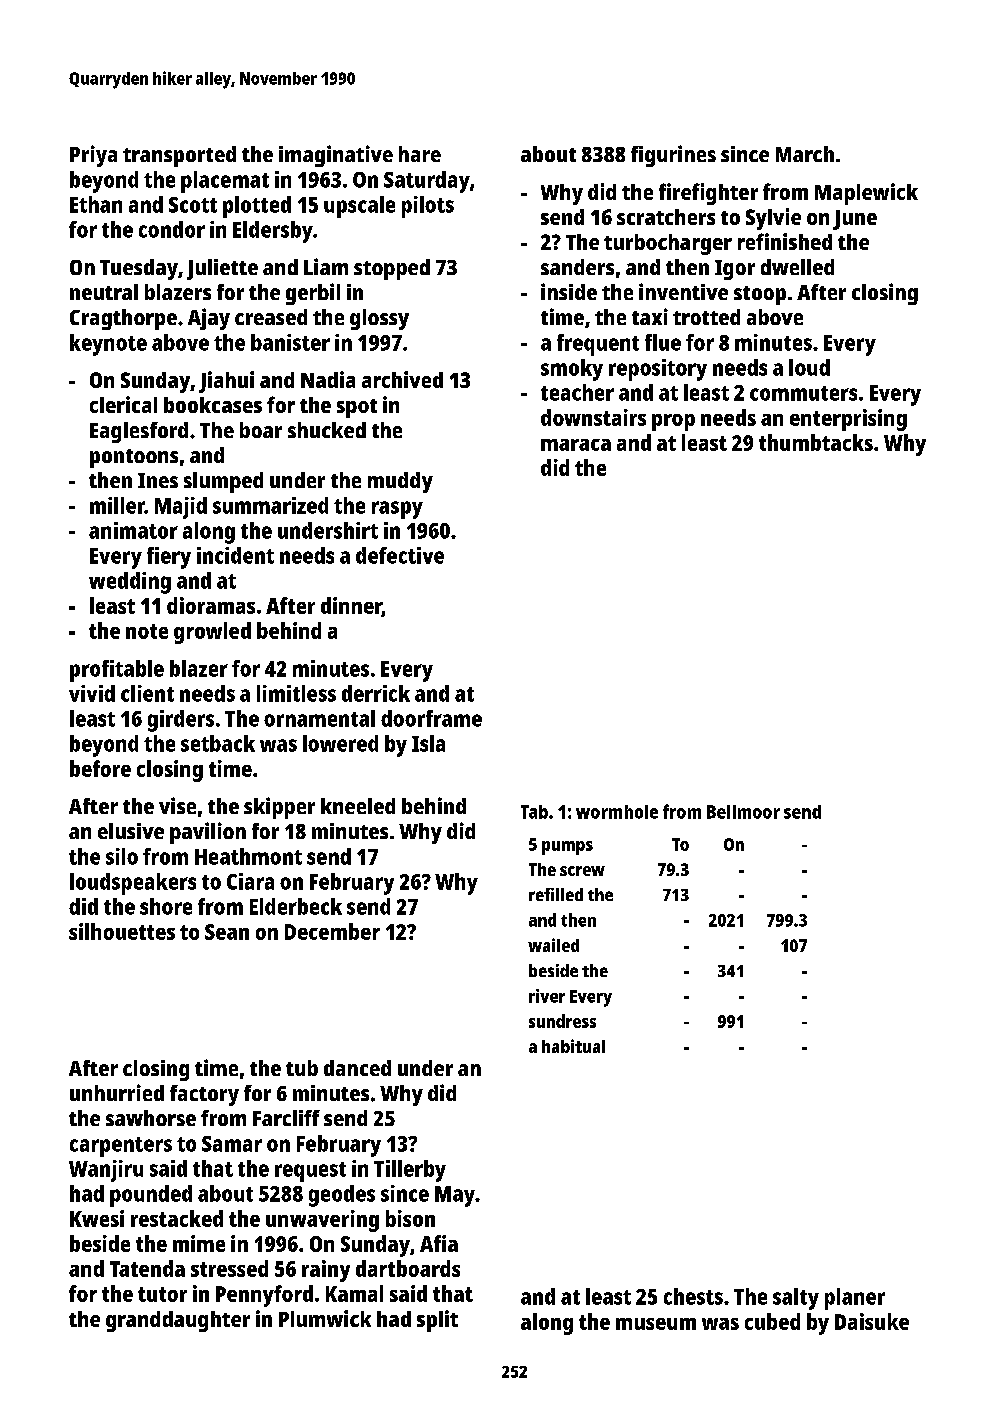  Describe the element at coordinates (100, 768) in the image. I see `before` at that location.
